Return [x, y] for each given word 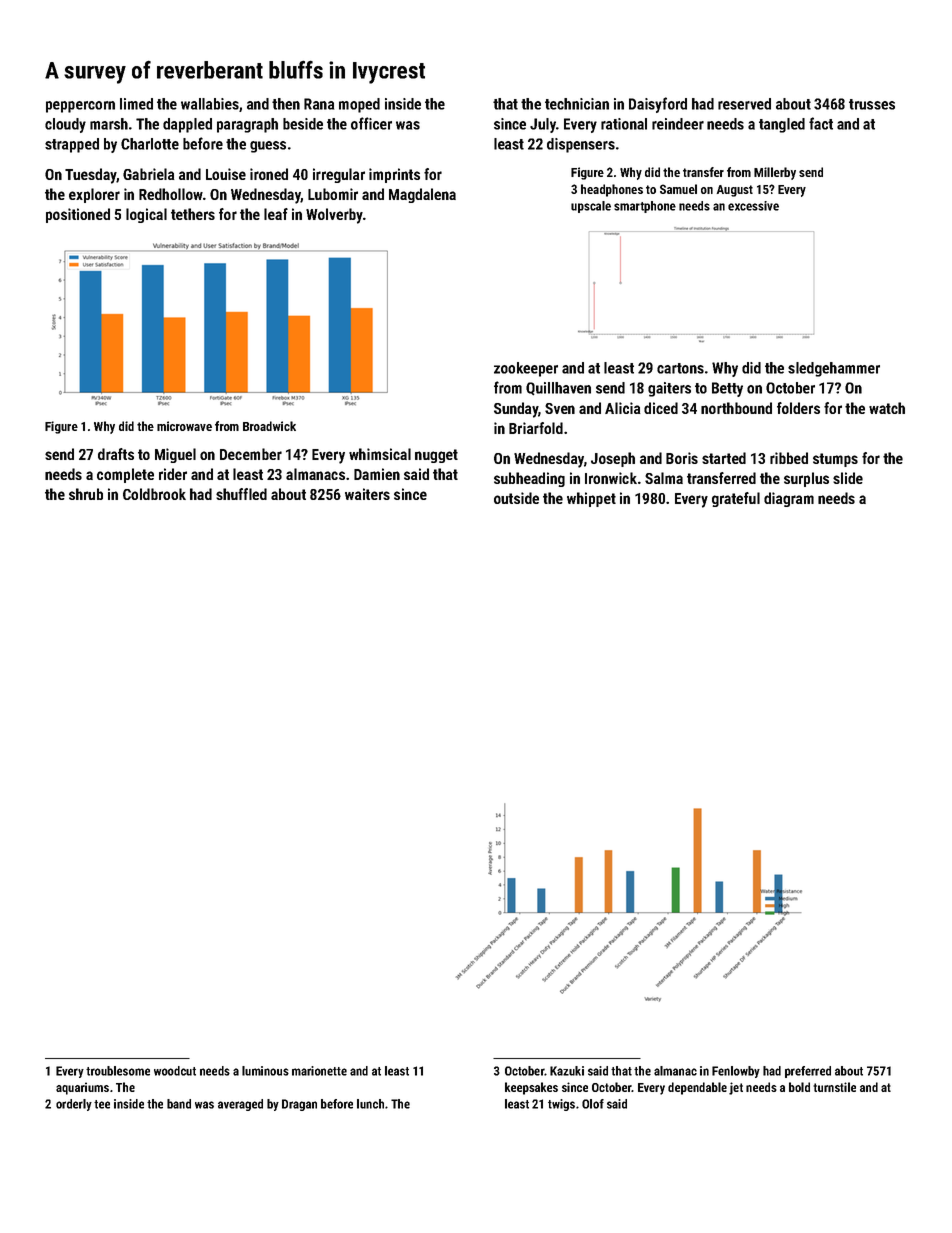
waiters [367, 494]
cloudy [65, 125]
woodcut [175, 1071]
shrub [86, 494]
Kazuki [567, 1071]
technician [577, 104]
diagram [789, 499]
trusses [872, 104]
